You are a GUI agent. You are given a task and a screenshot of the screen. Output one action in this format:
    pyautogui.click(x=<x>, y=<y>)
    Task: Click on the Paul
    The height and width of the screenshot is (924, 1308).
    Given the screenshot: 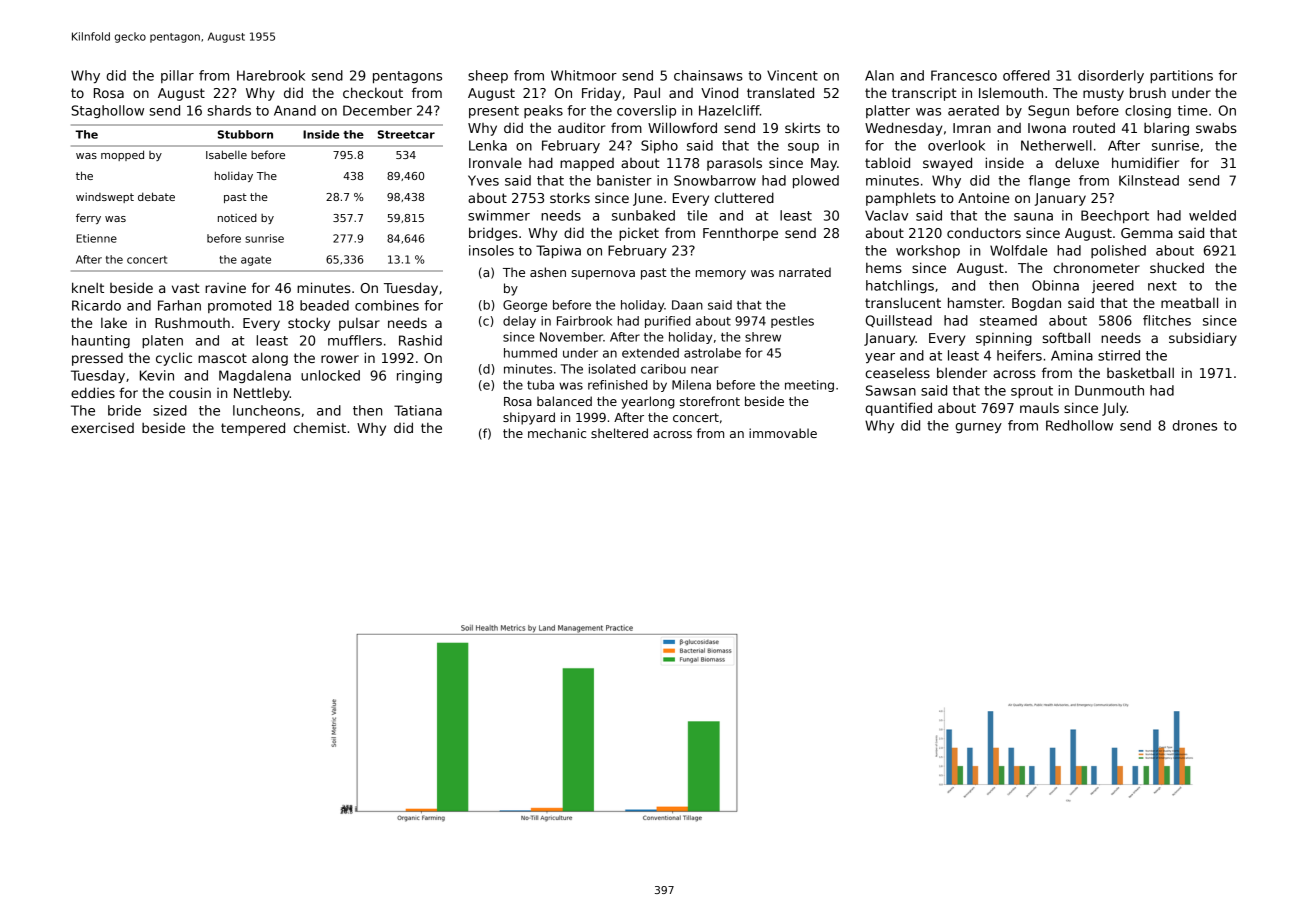 What is the action you would take?
    pyautogui.click(x=647, y=92)
